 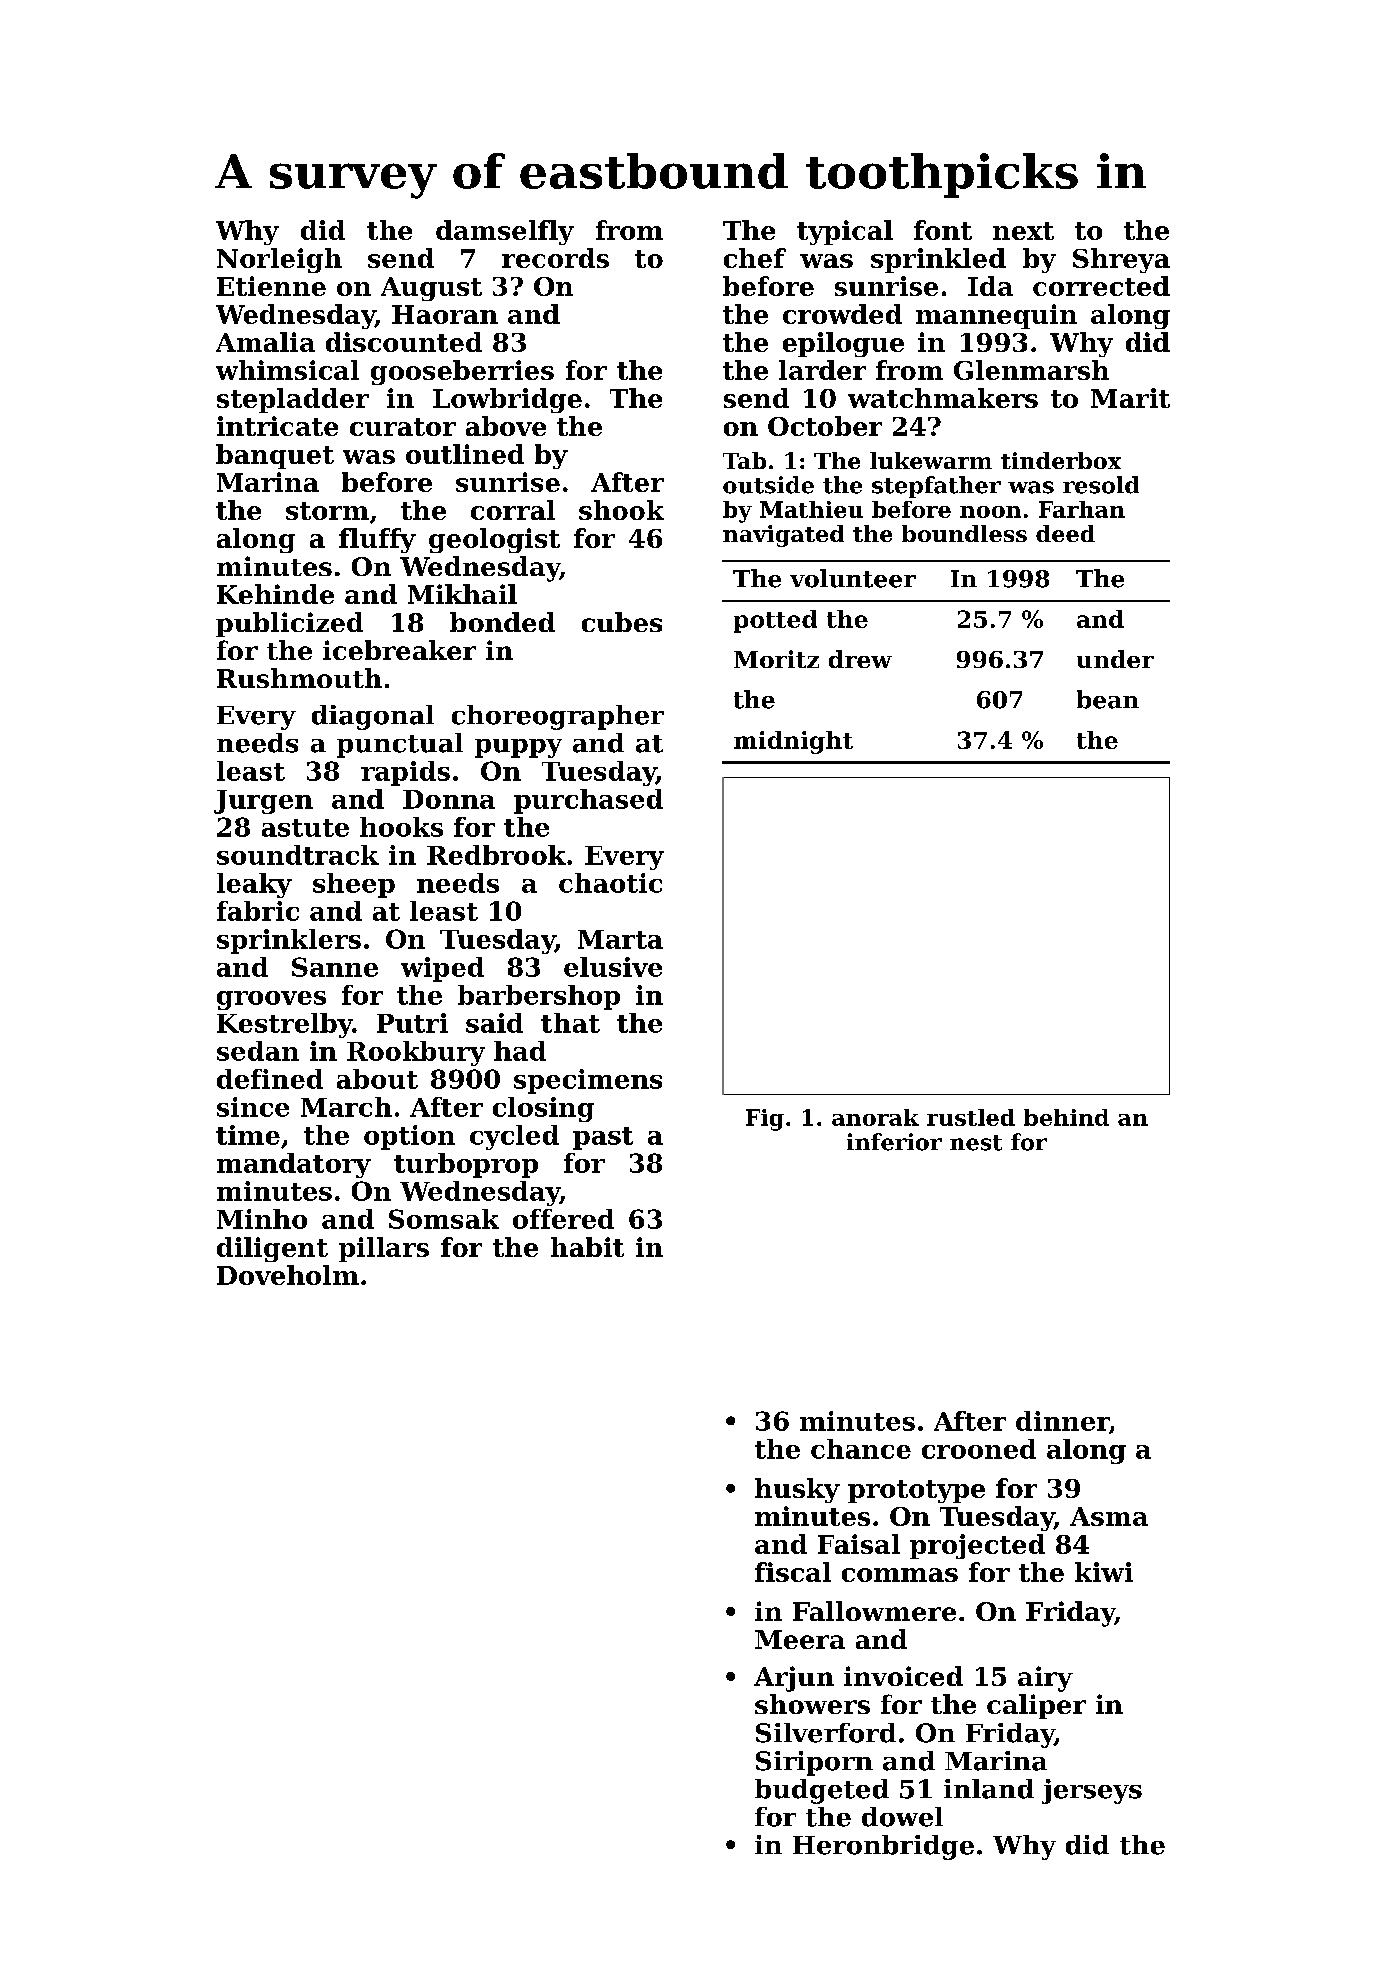 What do you see at coordinates (1065, 533) in the screenshot?
I see `deed` at bounding box center [1065, 533].
